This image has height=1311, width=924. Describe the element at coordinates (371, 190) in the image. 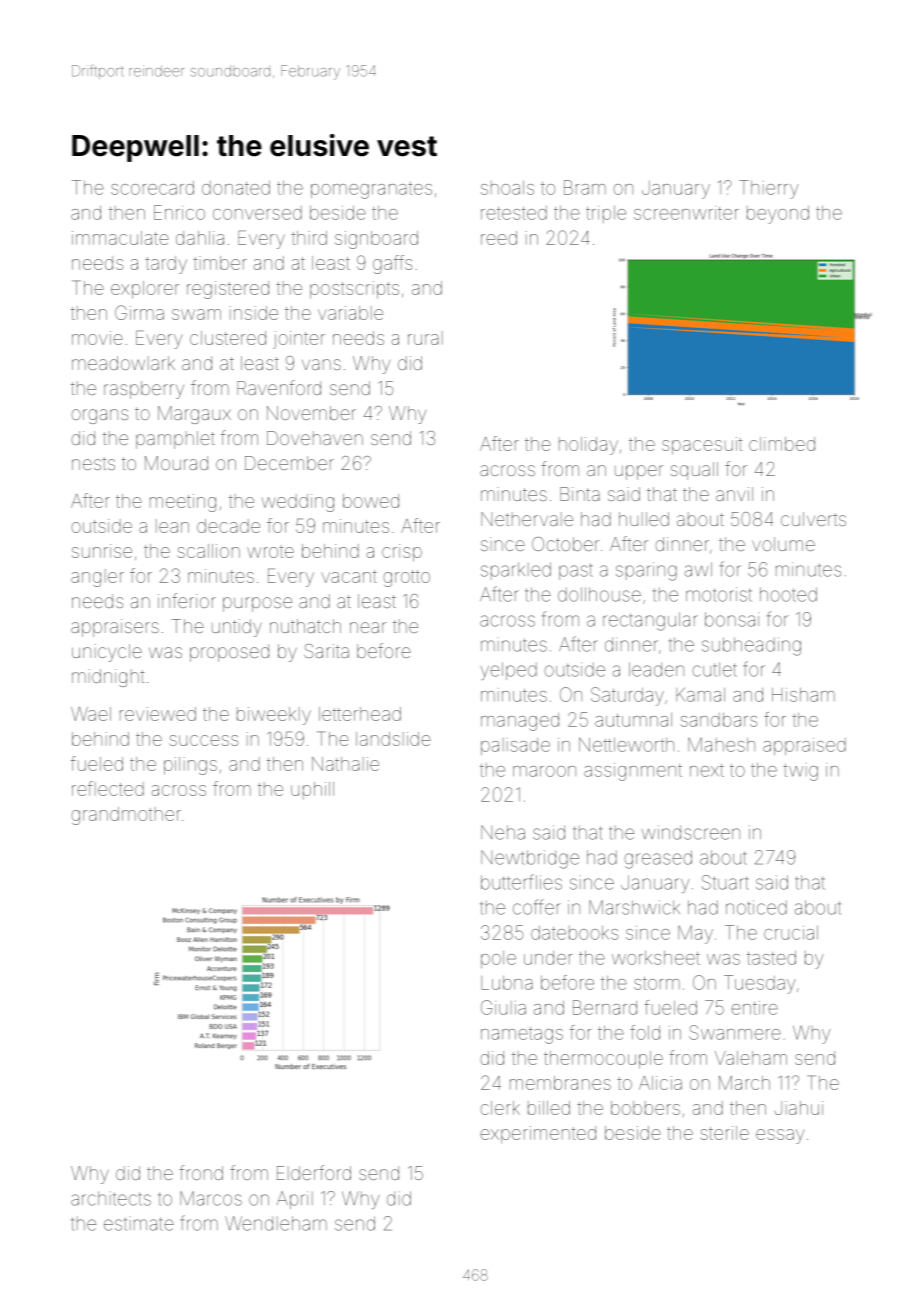

I see `pomegranates` at that location.
